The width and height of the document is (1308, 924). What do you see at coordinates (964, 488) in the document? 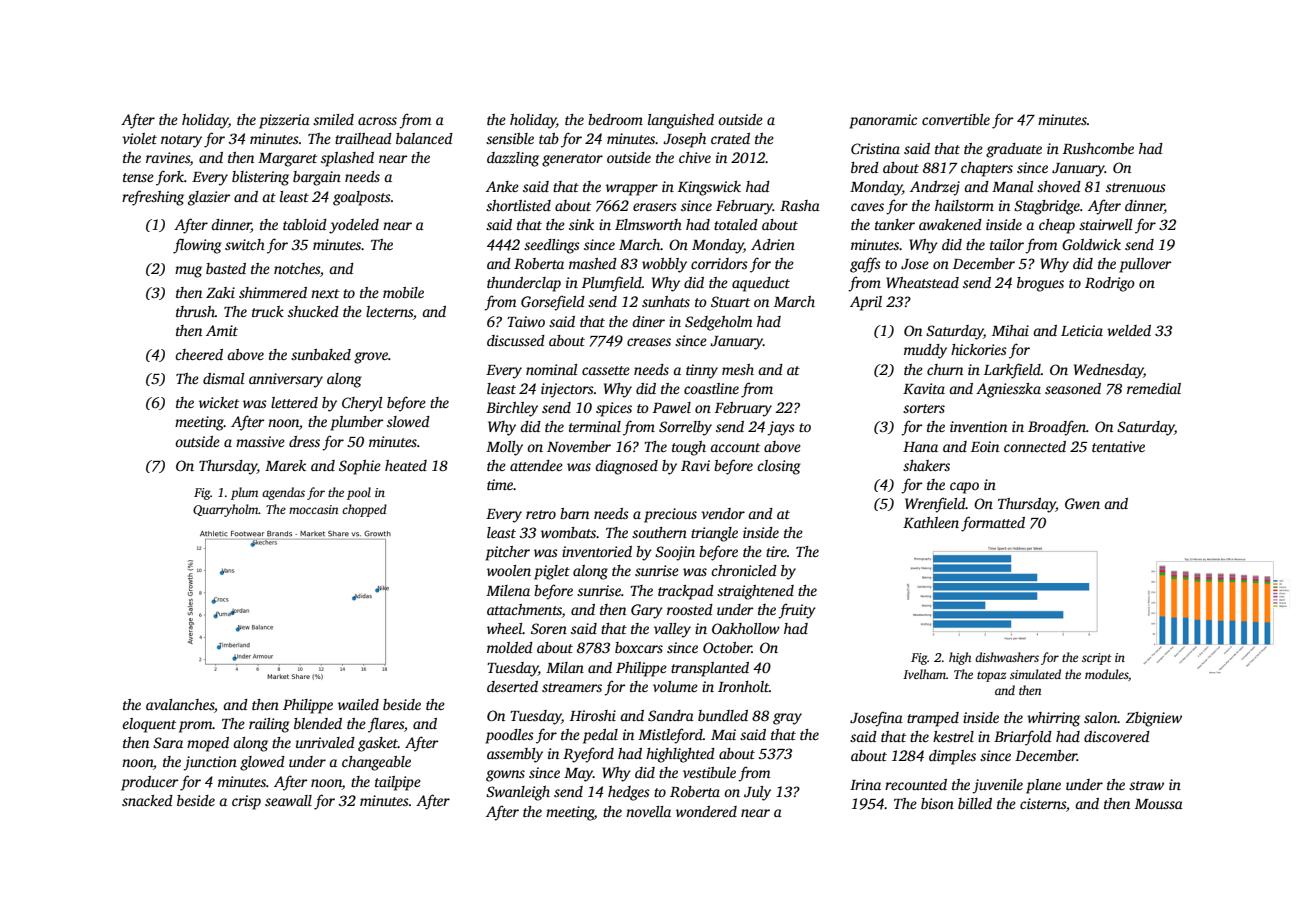
I see `capo` at bounding box center [964, 488].
